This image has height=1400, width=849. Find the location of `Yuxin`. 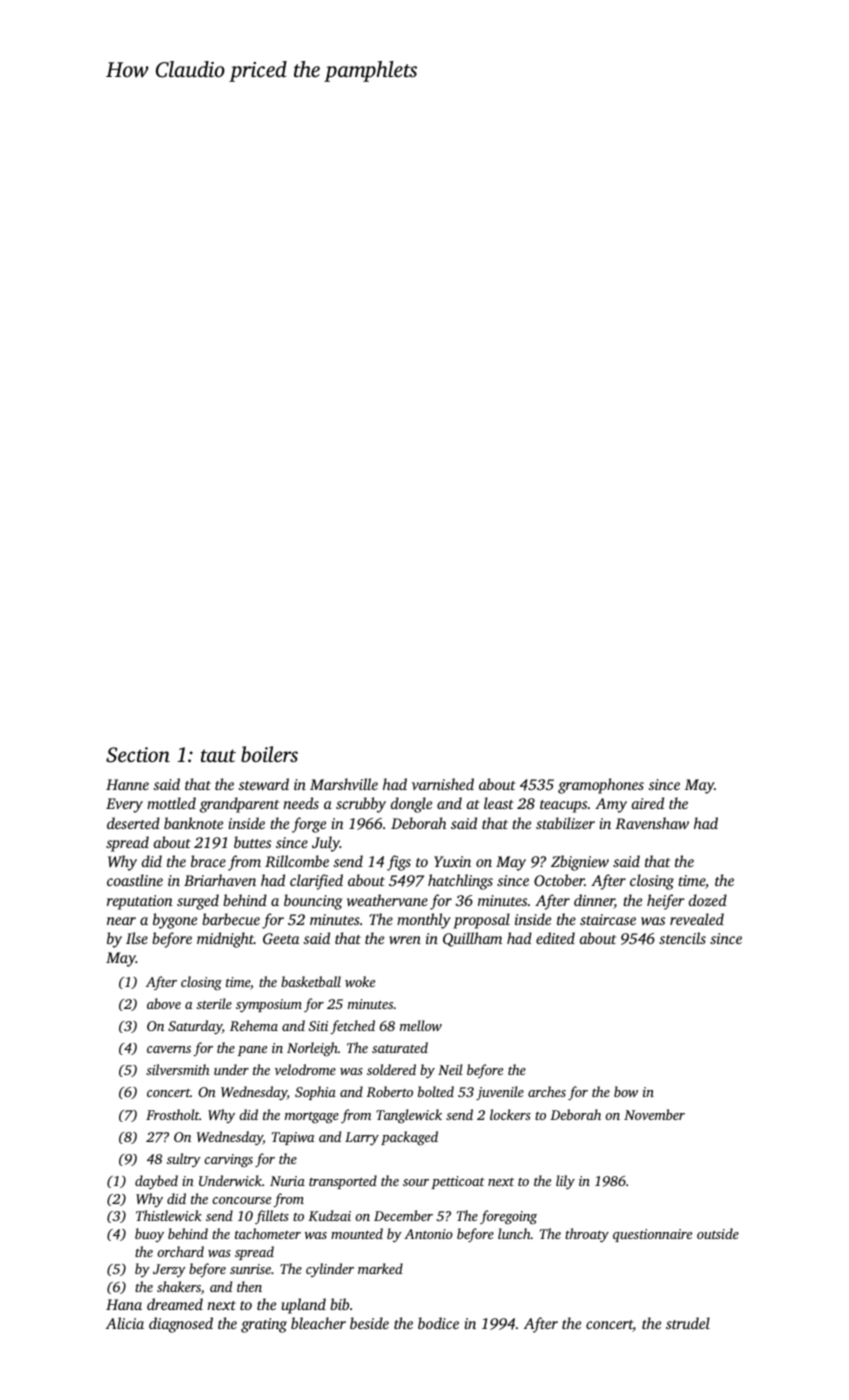

Yuxin is located at coordinates (452, 861).
